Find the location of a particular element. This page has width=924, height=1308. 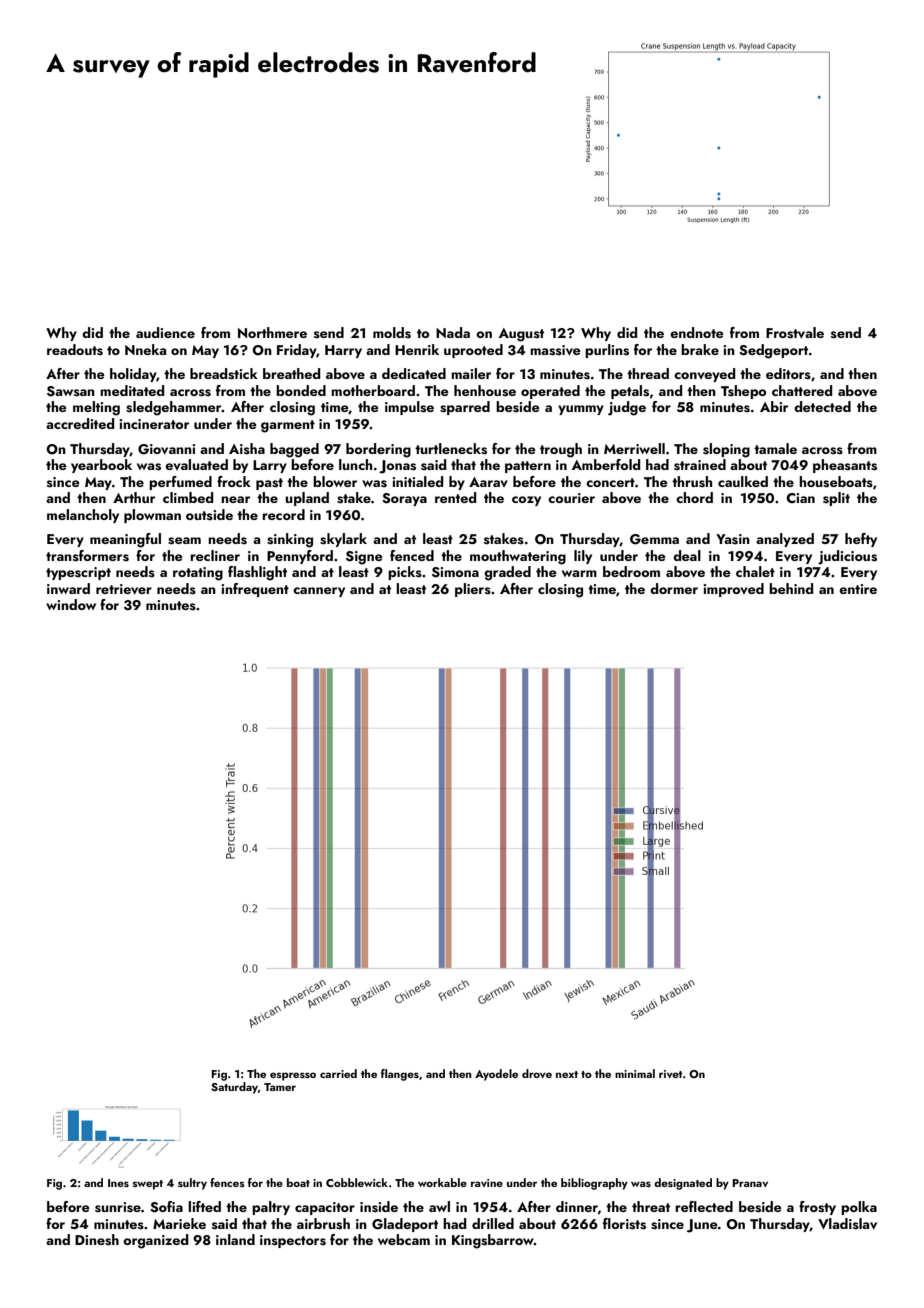

Sofia is located at coordinates (166, 1207).
